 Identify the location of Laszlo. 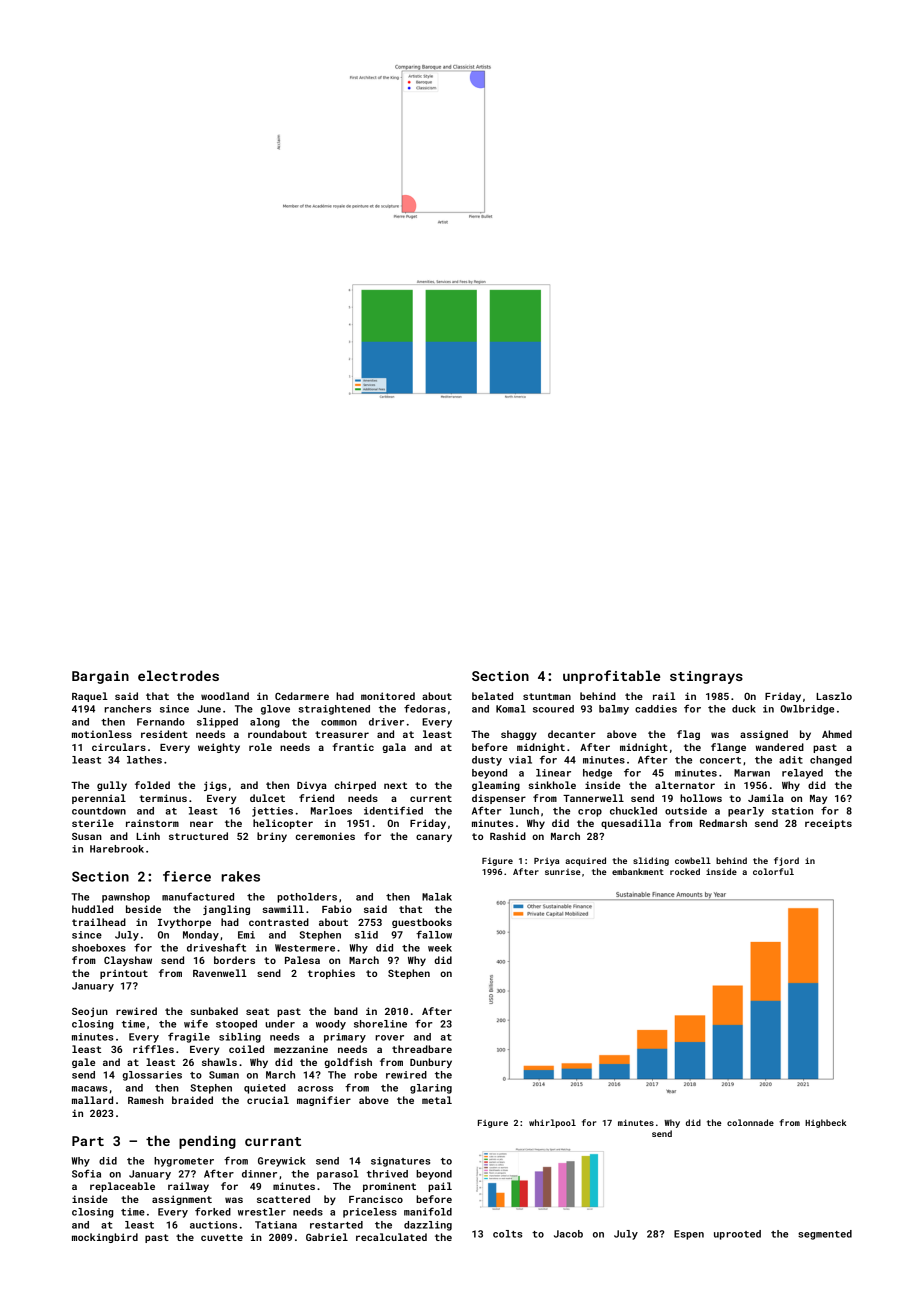
(834, 696).
